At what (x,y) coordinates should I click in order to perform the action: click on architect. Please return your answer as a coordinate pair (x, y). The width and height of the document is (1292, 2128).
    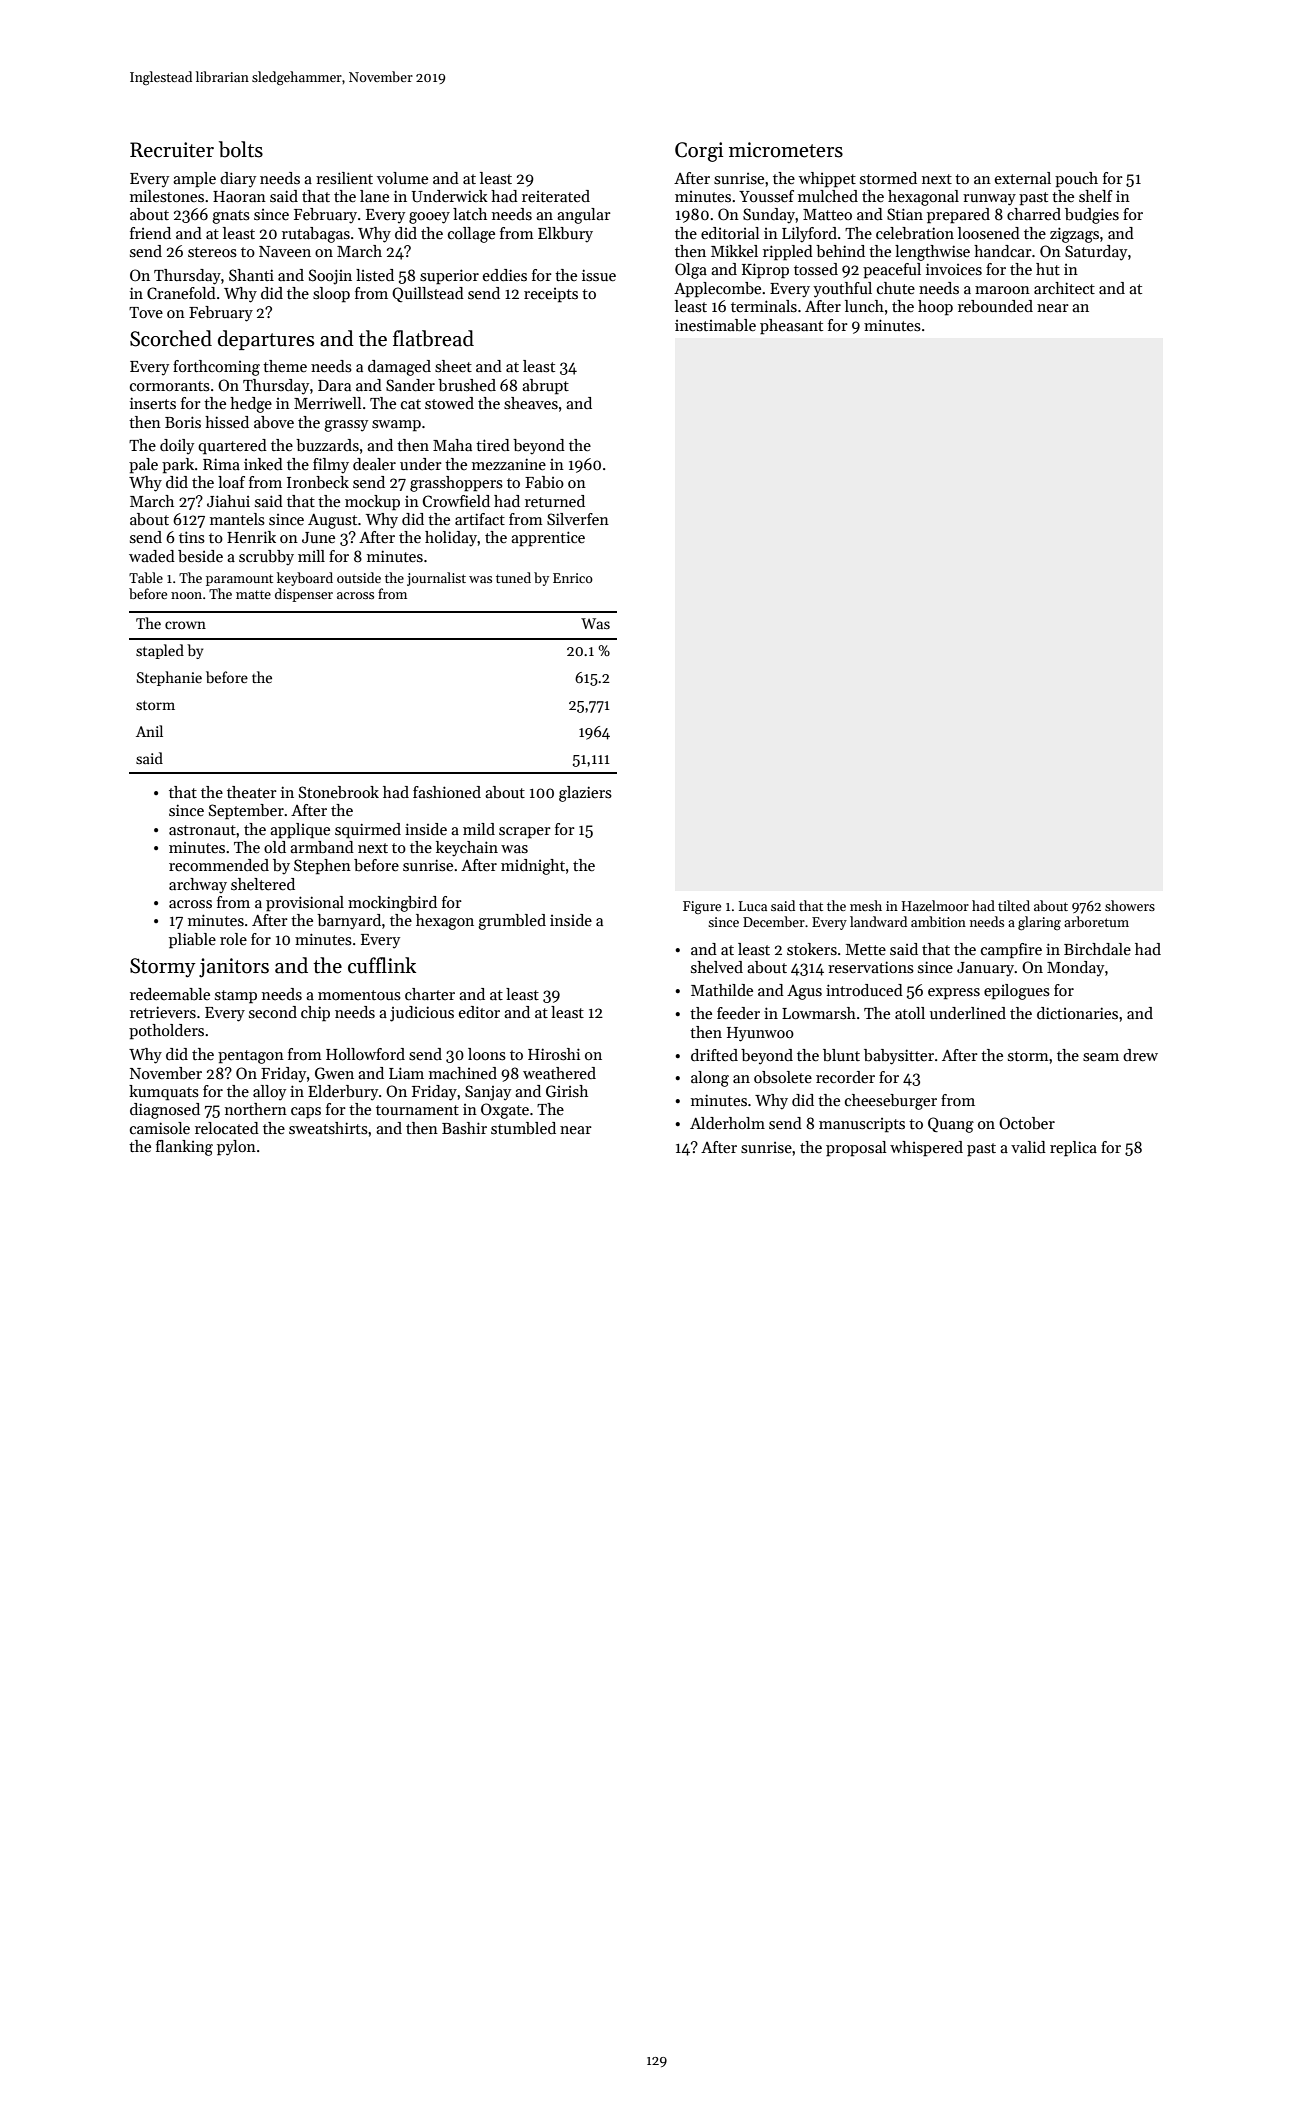
    Looking at the image, I should click on (1064, 288).
